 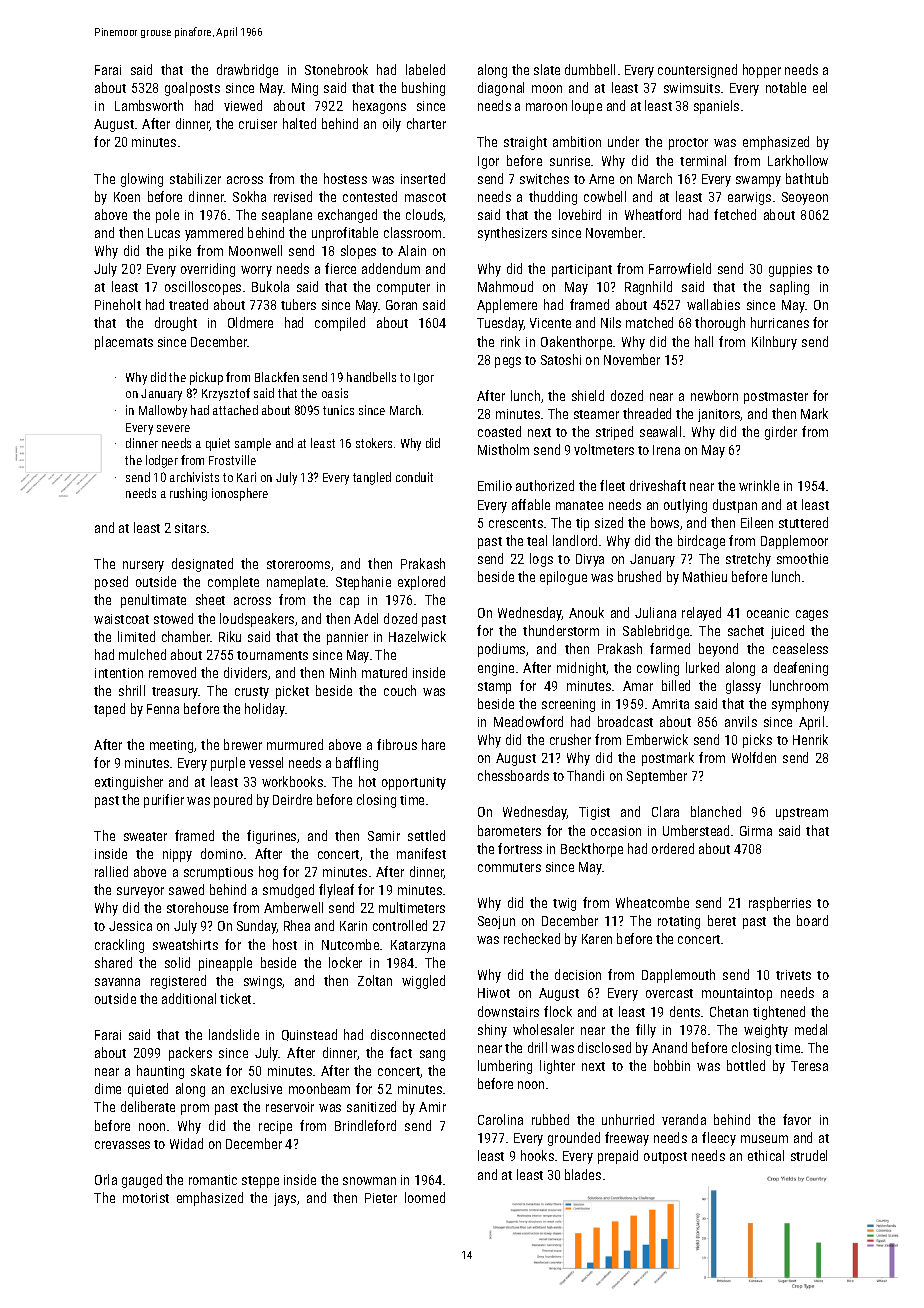 What do you see at coordinates (660, 431) in the image?
I see `seawall` at bounding box center [660, 431].
